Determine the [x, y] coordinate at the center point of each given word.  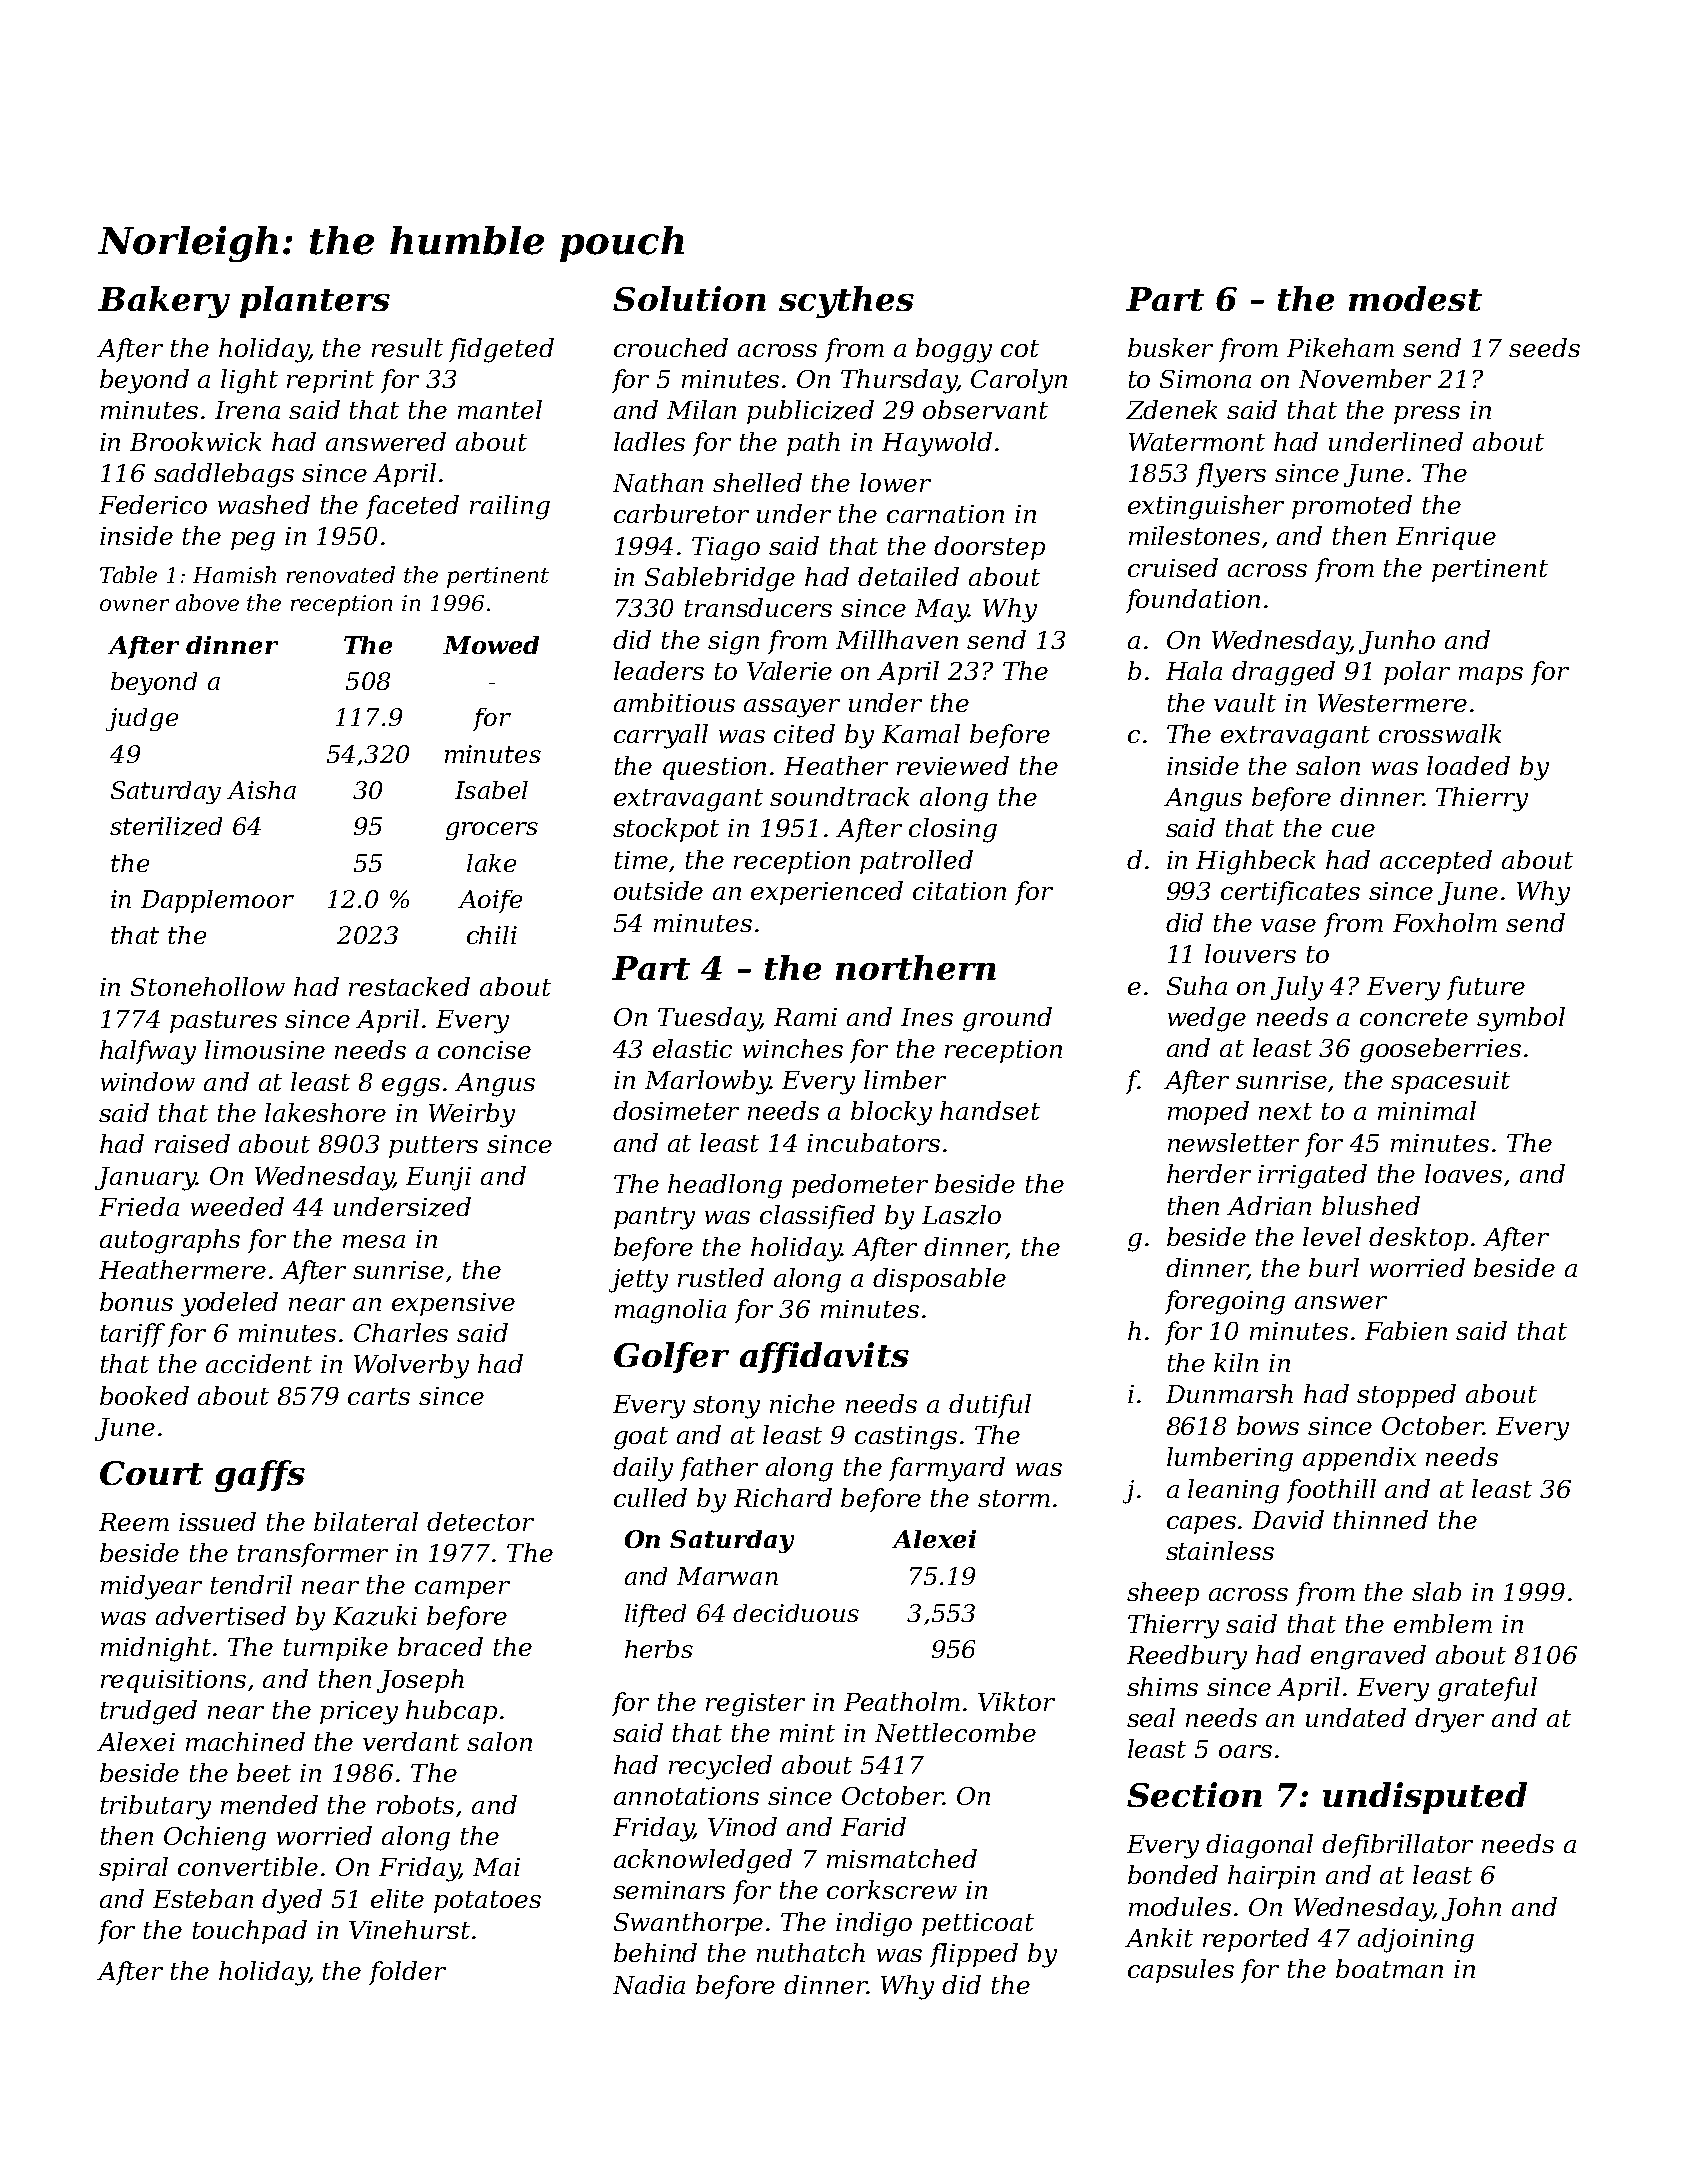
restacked [409, 986]
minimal [1427, 1110]
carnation [945, 514]
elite [397, 1898]
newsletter [1233, 1142]
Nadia [649, 1984]
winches [793, 1048]
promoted [1352, 507]
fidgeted [501, 350]
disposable [939, 1280]
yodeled [229, 1304]
